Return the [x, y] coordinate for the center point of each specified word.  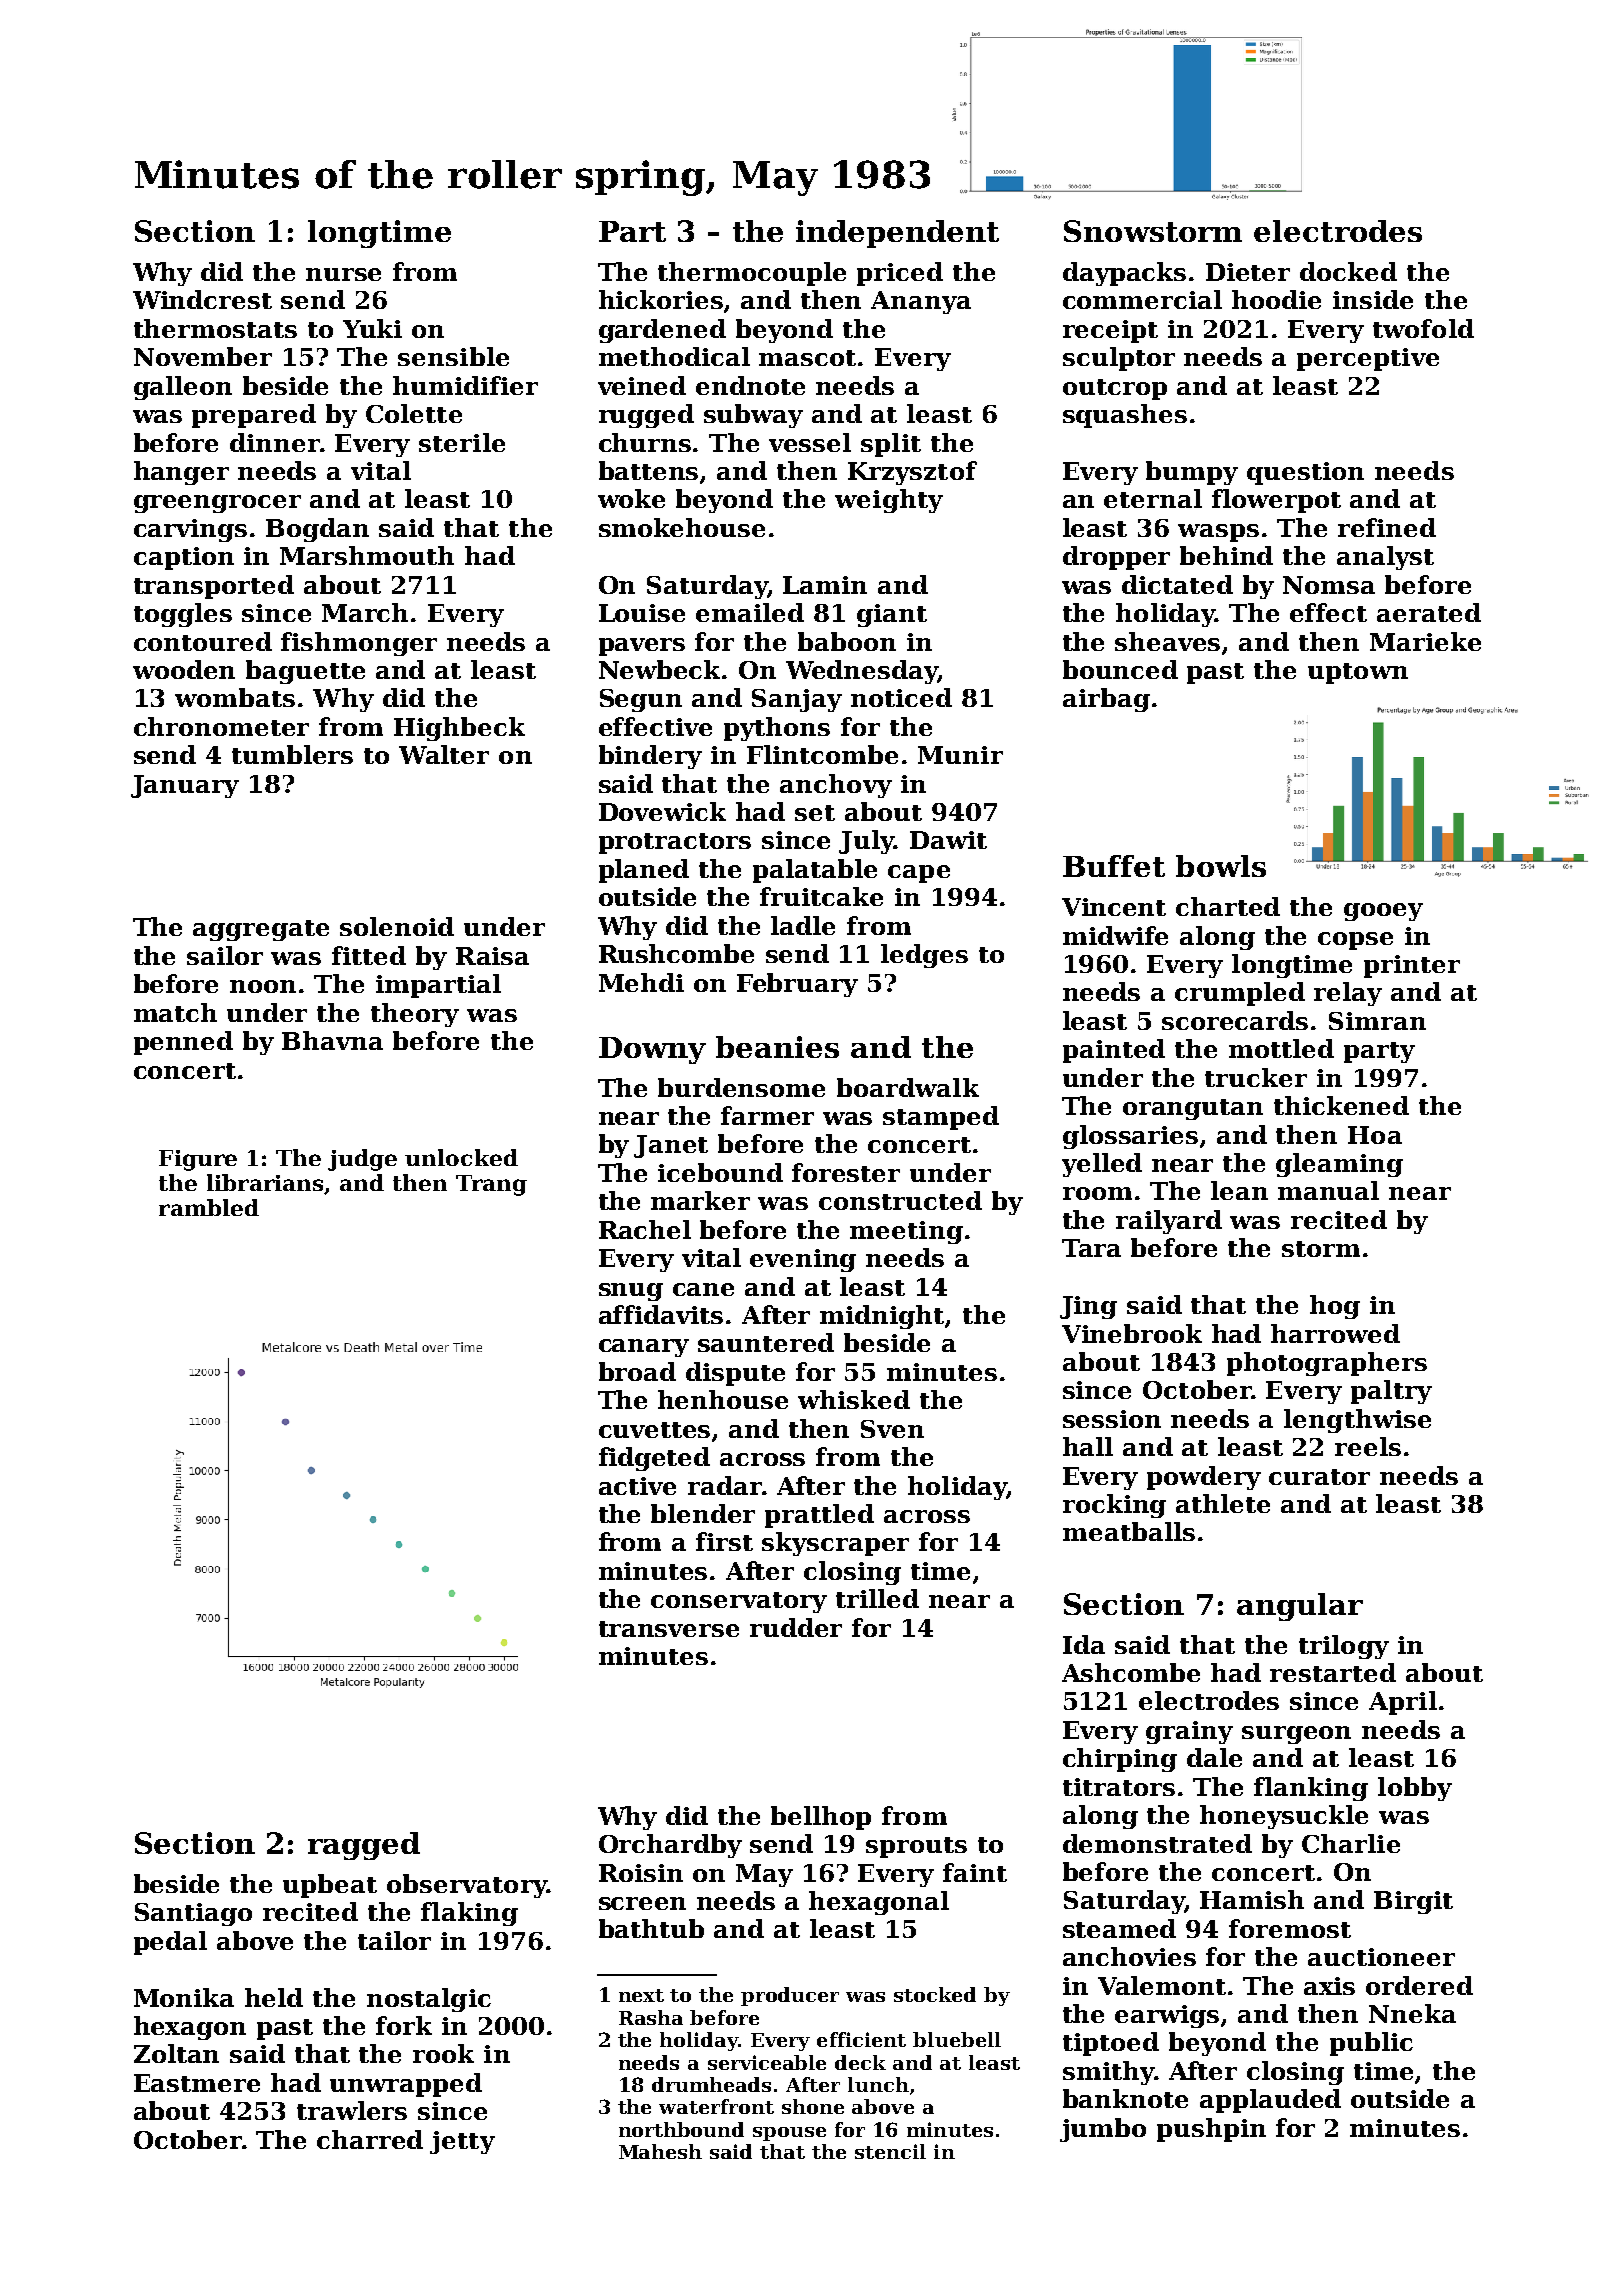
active [637, 1486]
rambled [209, 1207]
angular [1300, 1607]
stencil [890, 2151]
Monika [184, 1997]
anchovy [836, 786]
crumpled [1240, 994]
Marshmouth [367, 555]
